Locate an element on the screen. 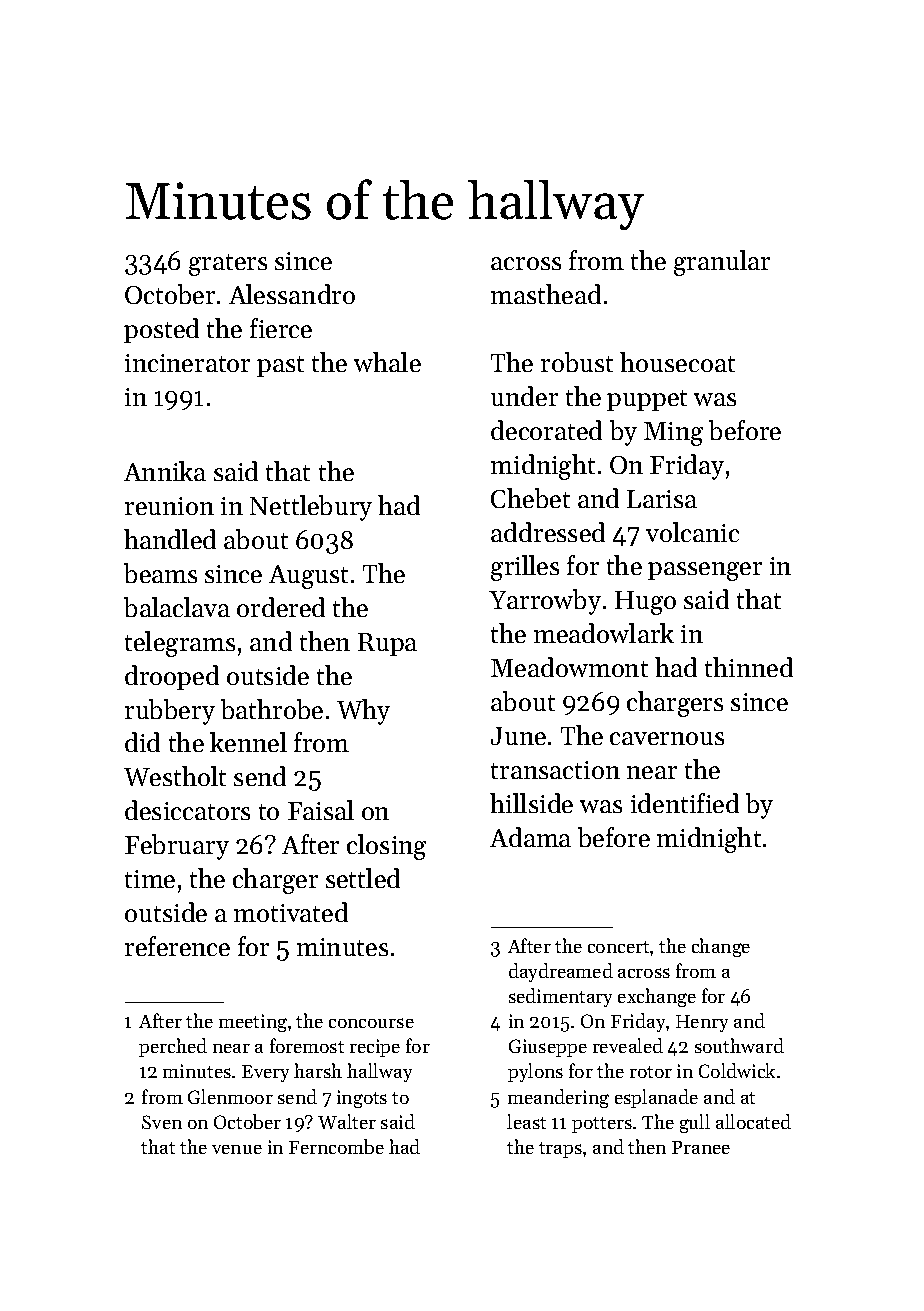 The image size is (924, 1311). thinned is located at coordinates (749, 667).
